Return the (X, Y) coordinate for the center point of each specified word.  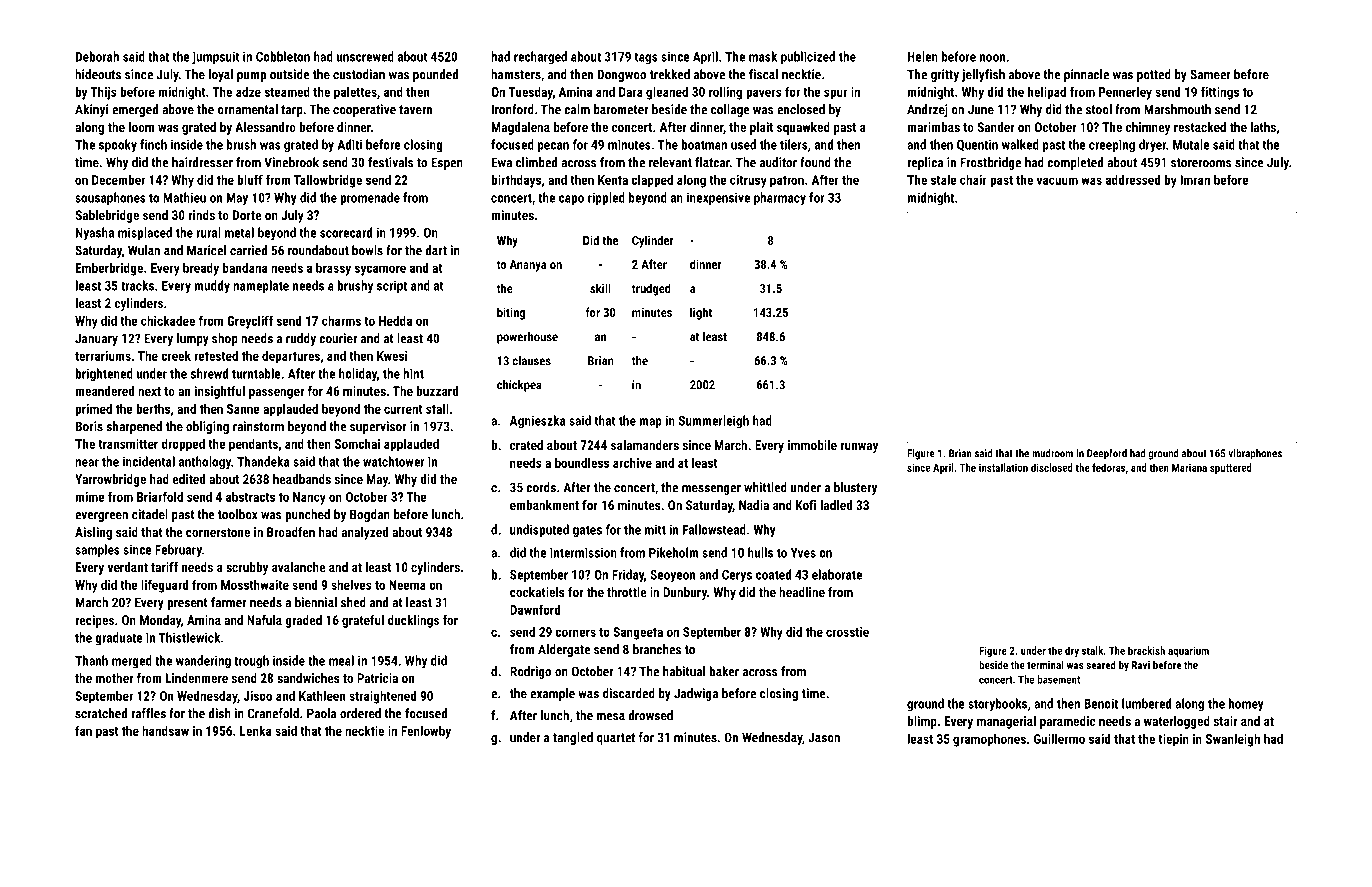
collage (730, 110)
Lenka (256, 730)
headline (802, 592)
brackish (1146, 650)
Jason (824, 737)
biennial (316, 602)
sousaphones (110, 198)
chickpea (519, 386)
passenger (276, 394)
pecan (553, 147)
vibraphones (1255, 454)
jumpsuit (216, 58)
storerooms (1201, 163)
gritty (945, 75)
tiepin (1173, 740)
